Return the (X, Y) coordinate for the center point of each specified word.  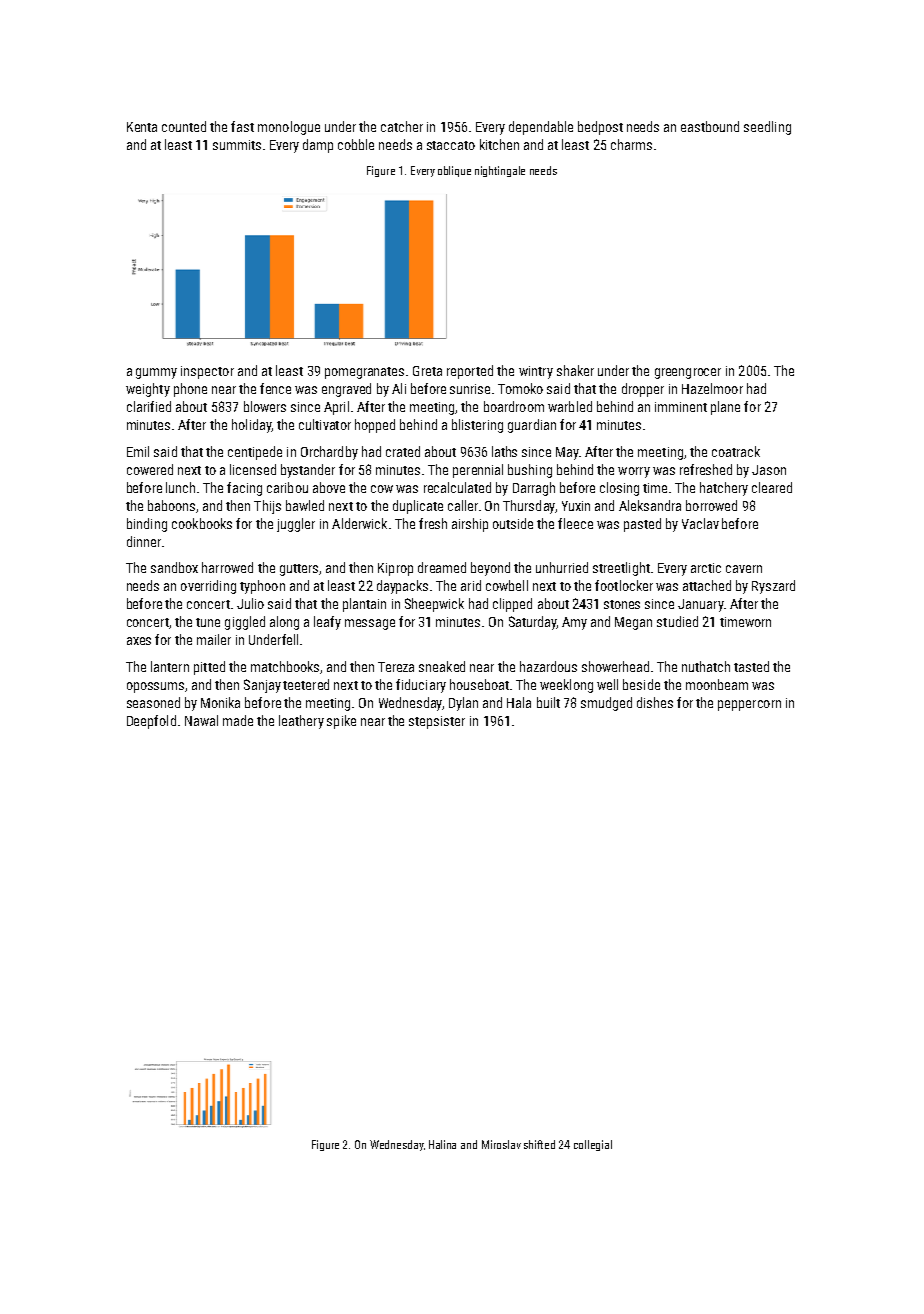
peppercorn (749, 705)
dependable (541, 128)
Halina (442, 1144)
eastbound (710, 126)
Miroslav (501, 1144)
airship (470, 525)
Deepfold (151, 722)
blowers (265, 406)
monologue (289, 128)
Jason (769, 470)
